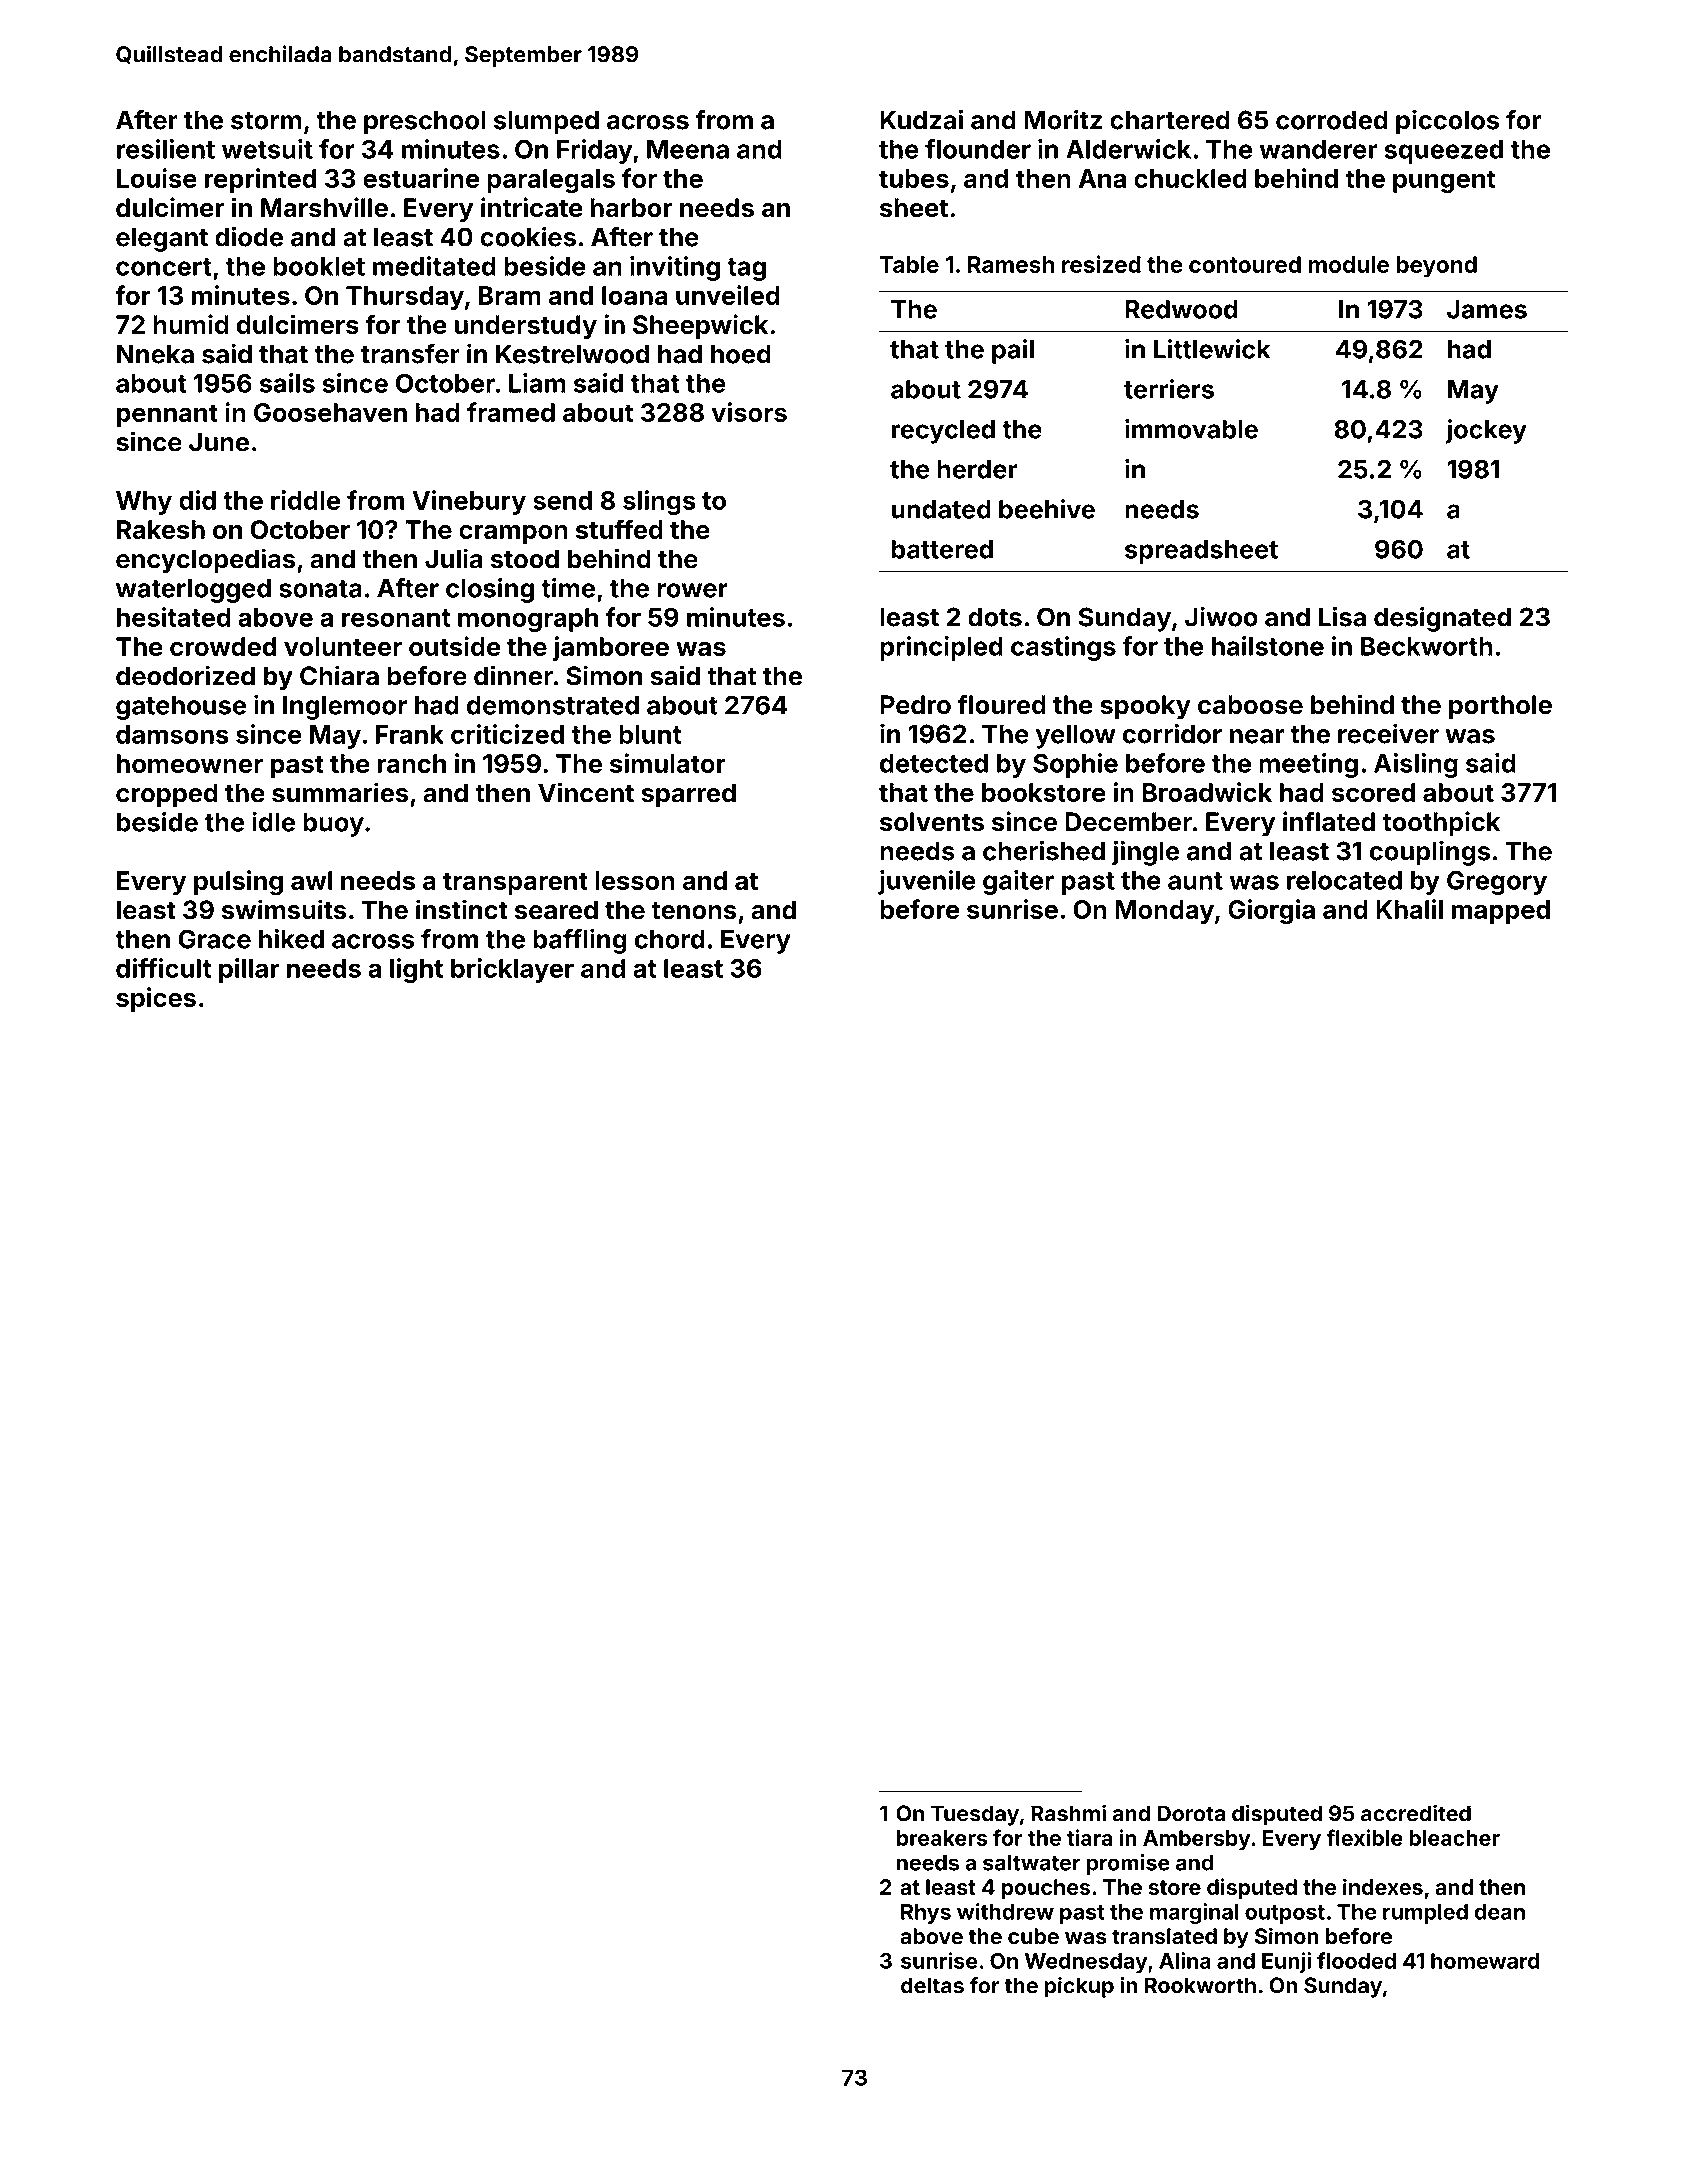 The image size is (1683, 2178). Describe the element at coordinates (156, 999) in the screenshot. I see `spices` at that location.
